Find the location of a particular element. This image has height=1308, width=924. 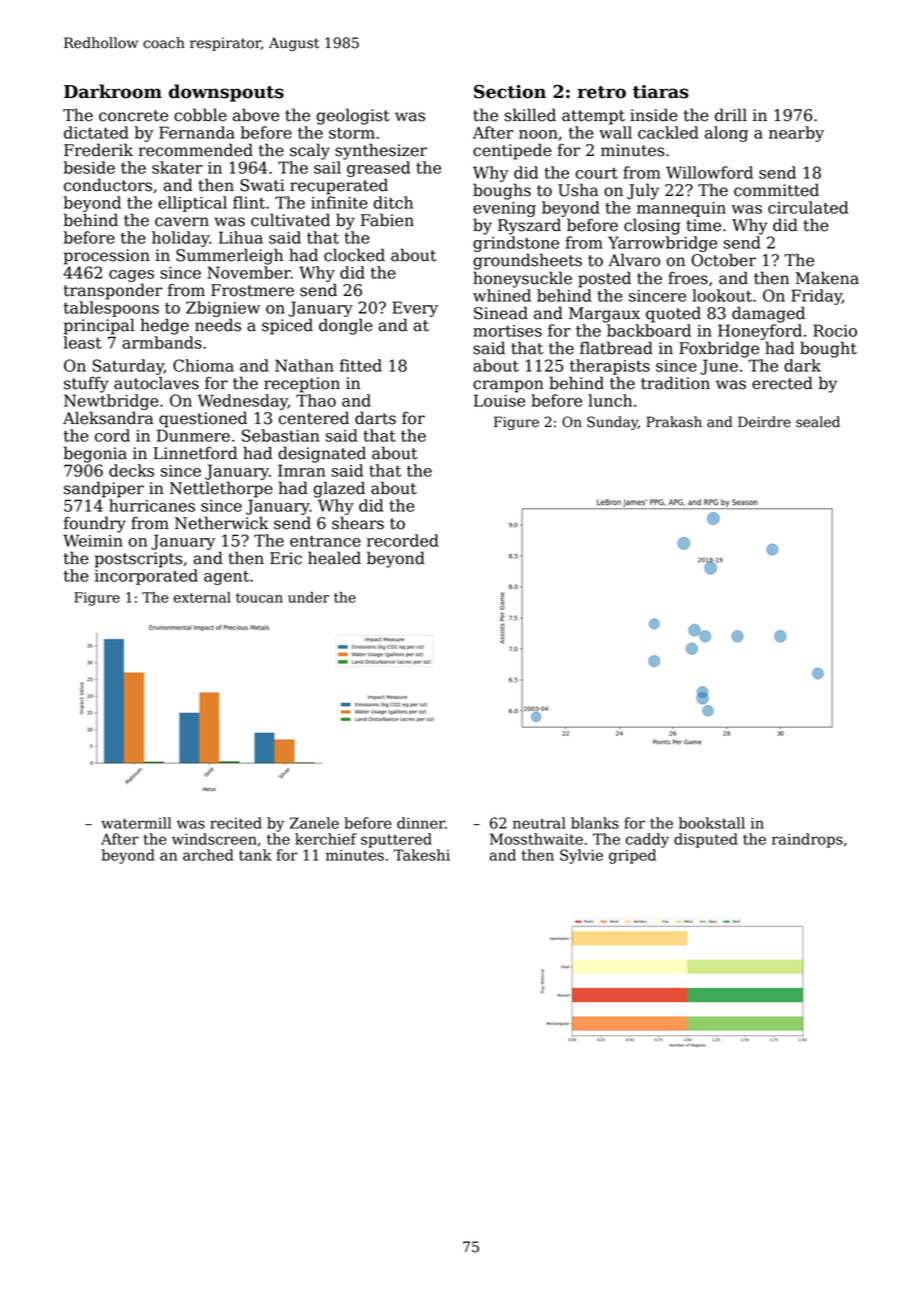

questioned is located at coordinates (203, 419).
